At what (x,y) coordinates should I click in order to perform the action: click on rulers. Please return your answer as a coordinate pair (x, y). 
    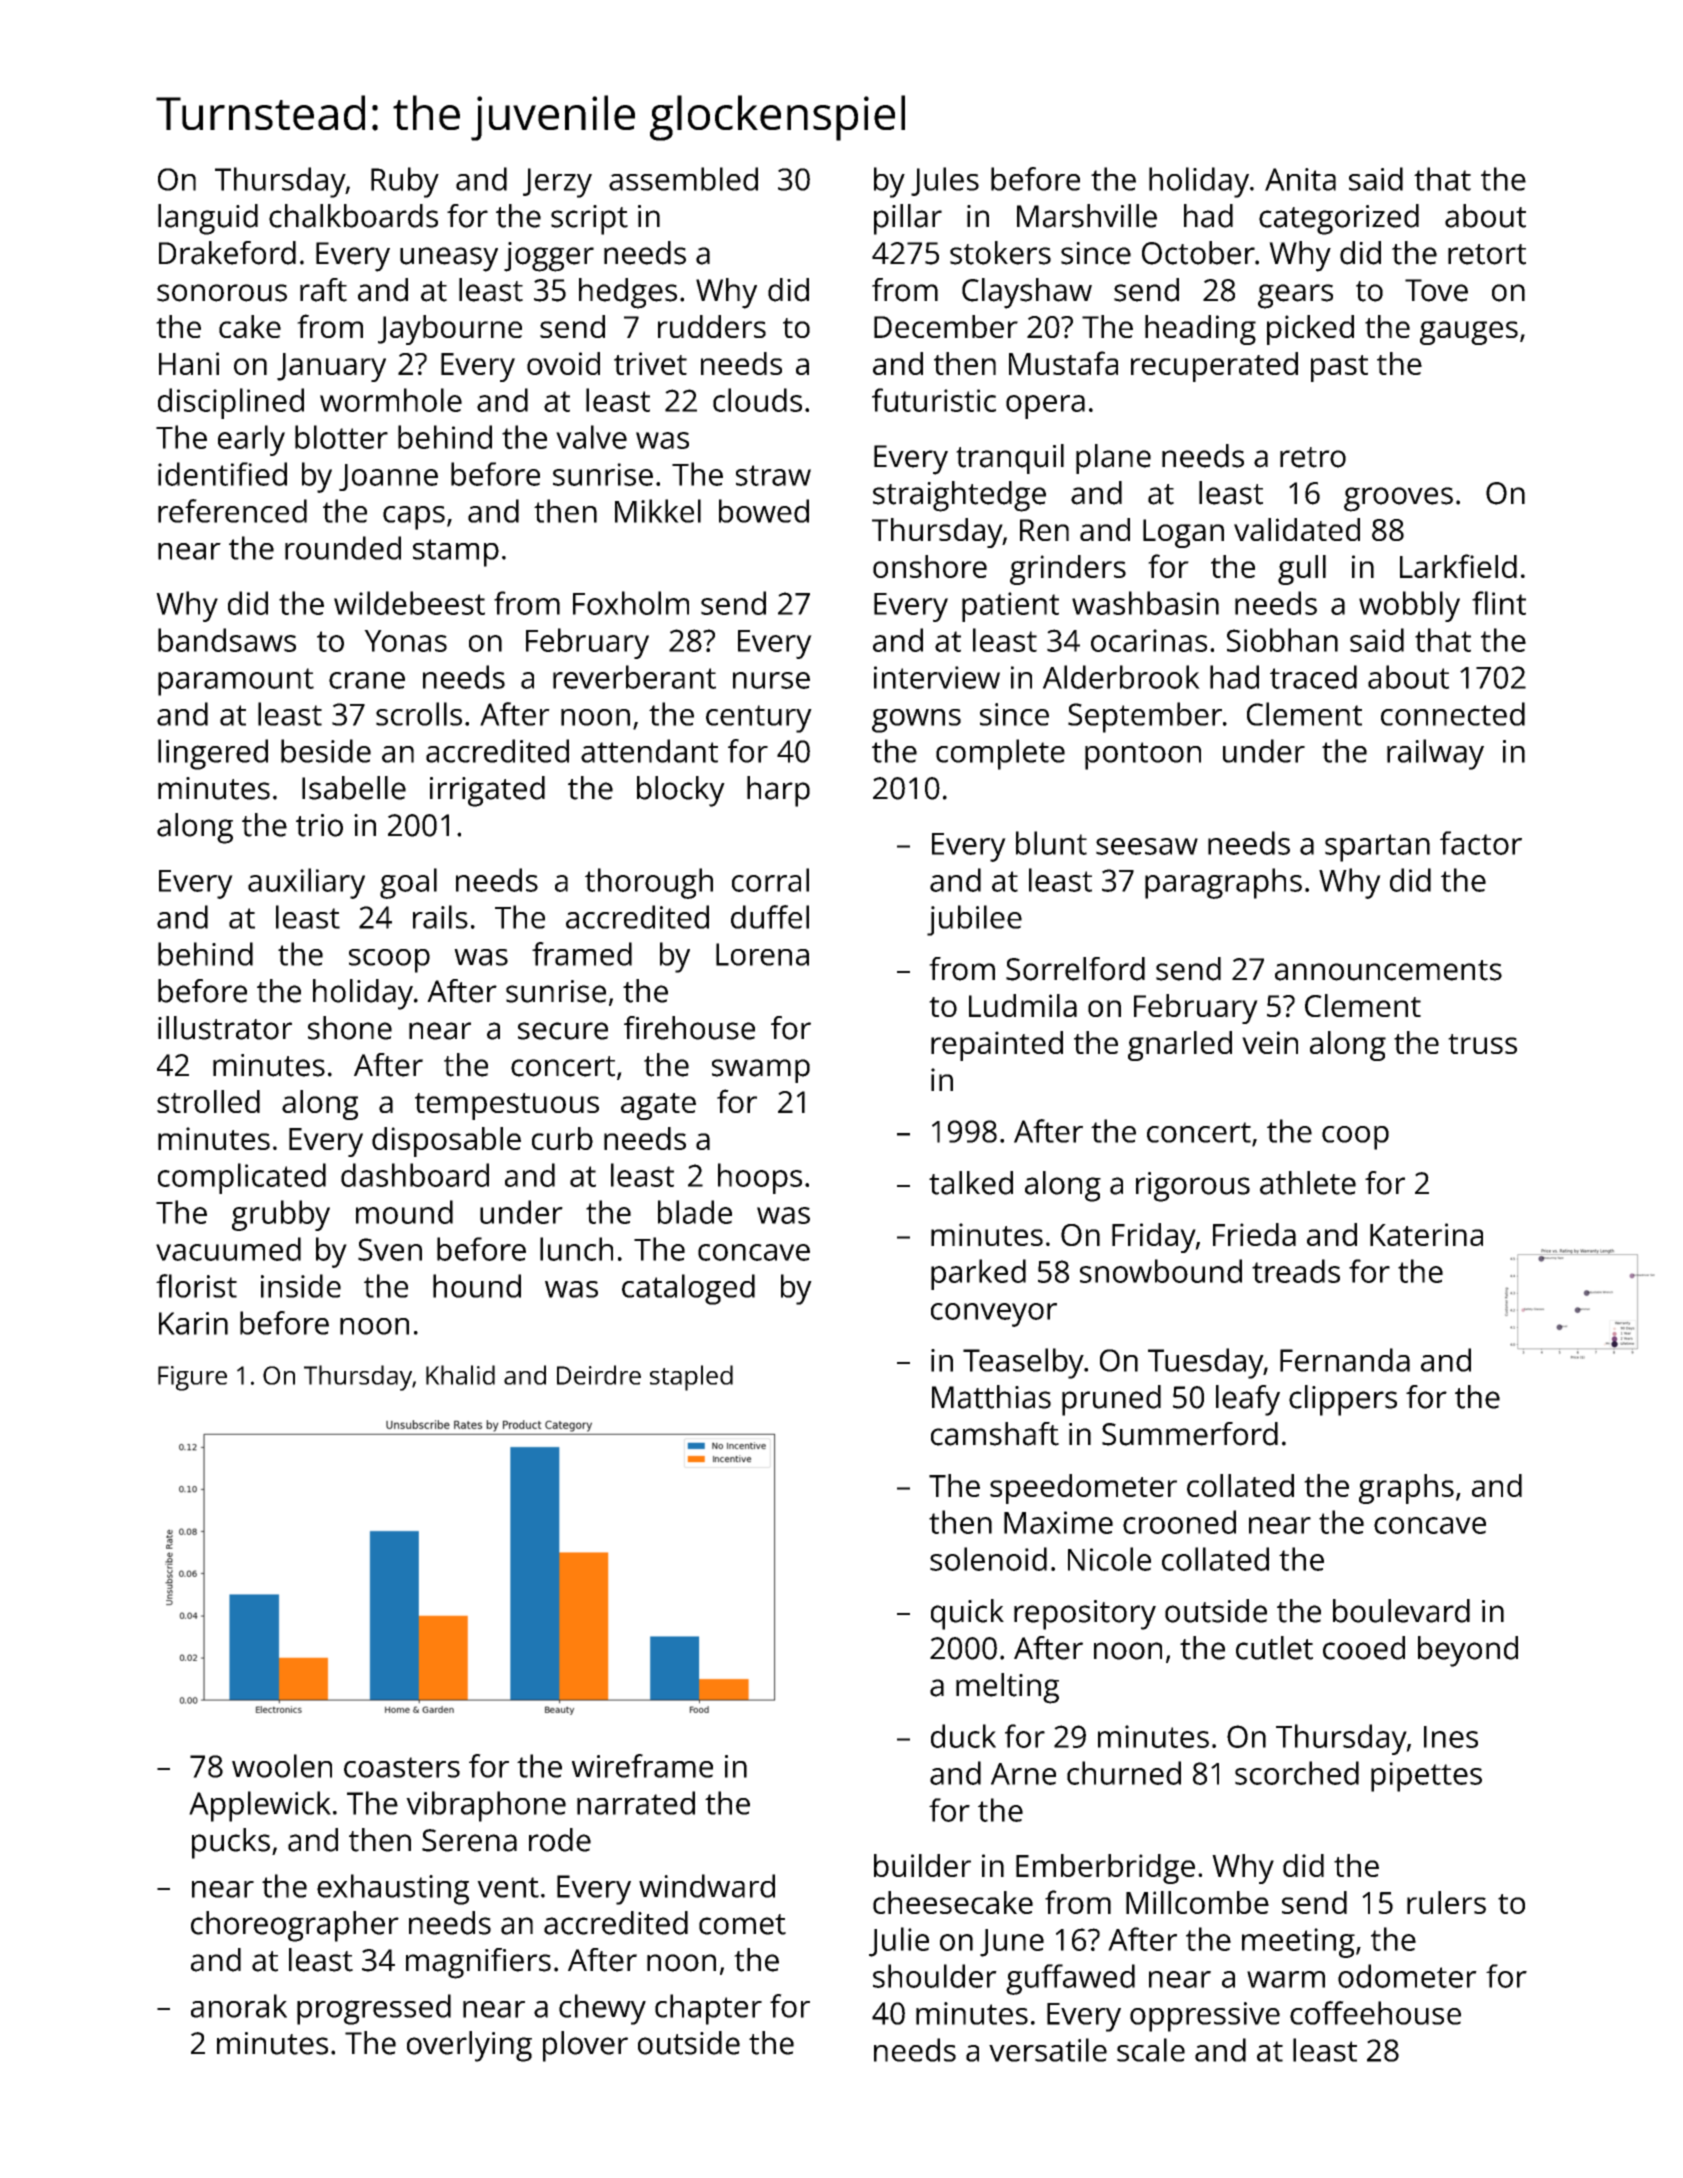
    Looking at the image, I should click on (1446, 1902).
